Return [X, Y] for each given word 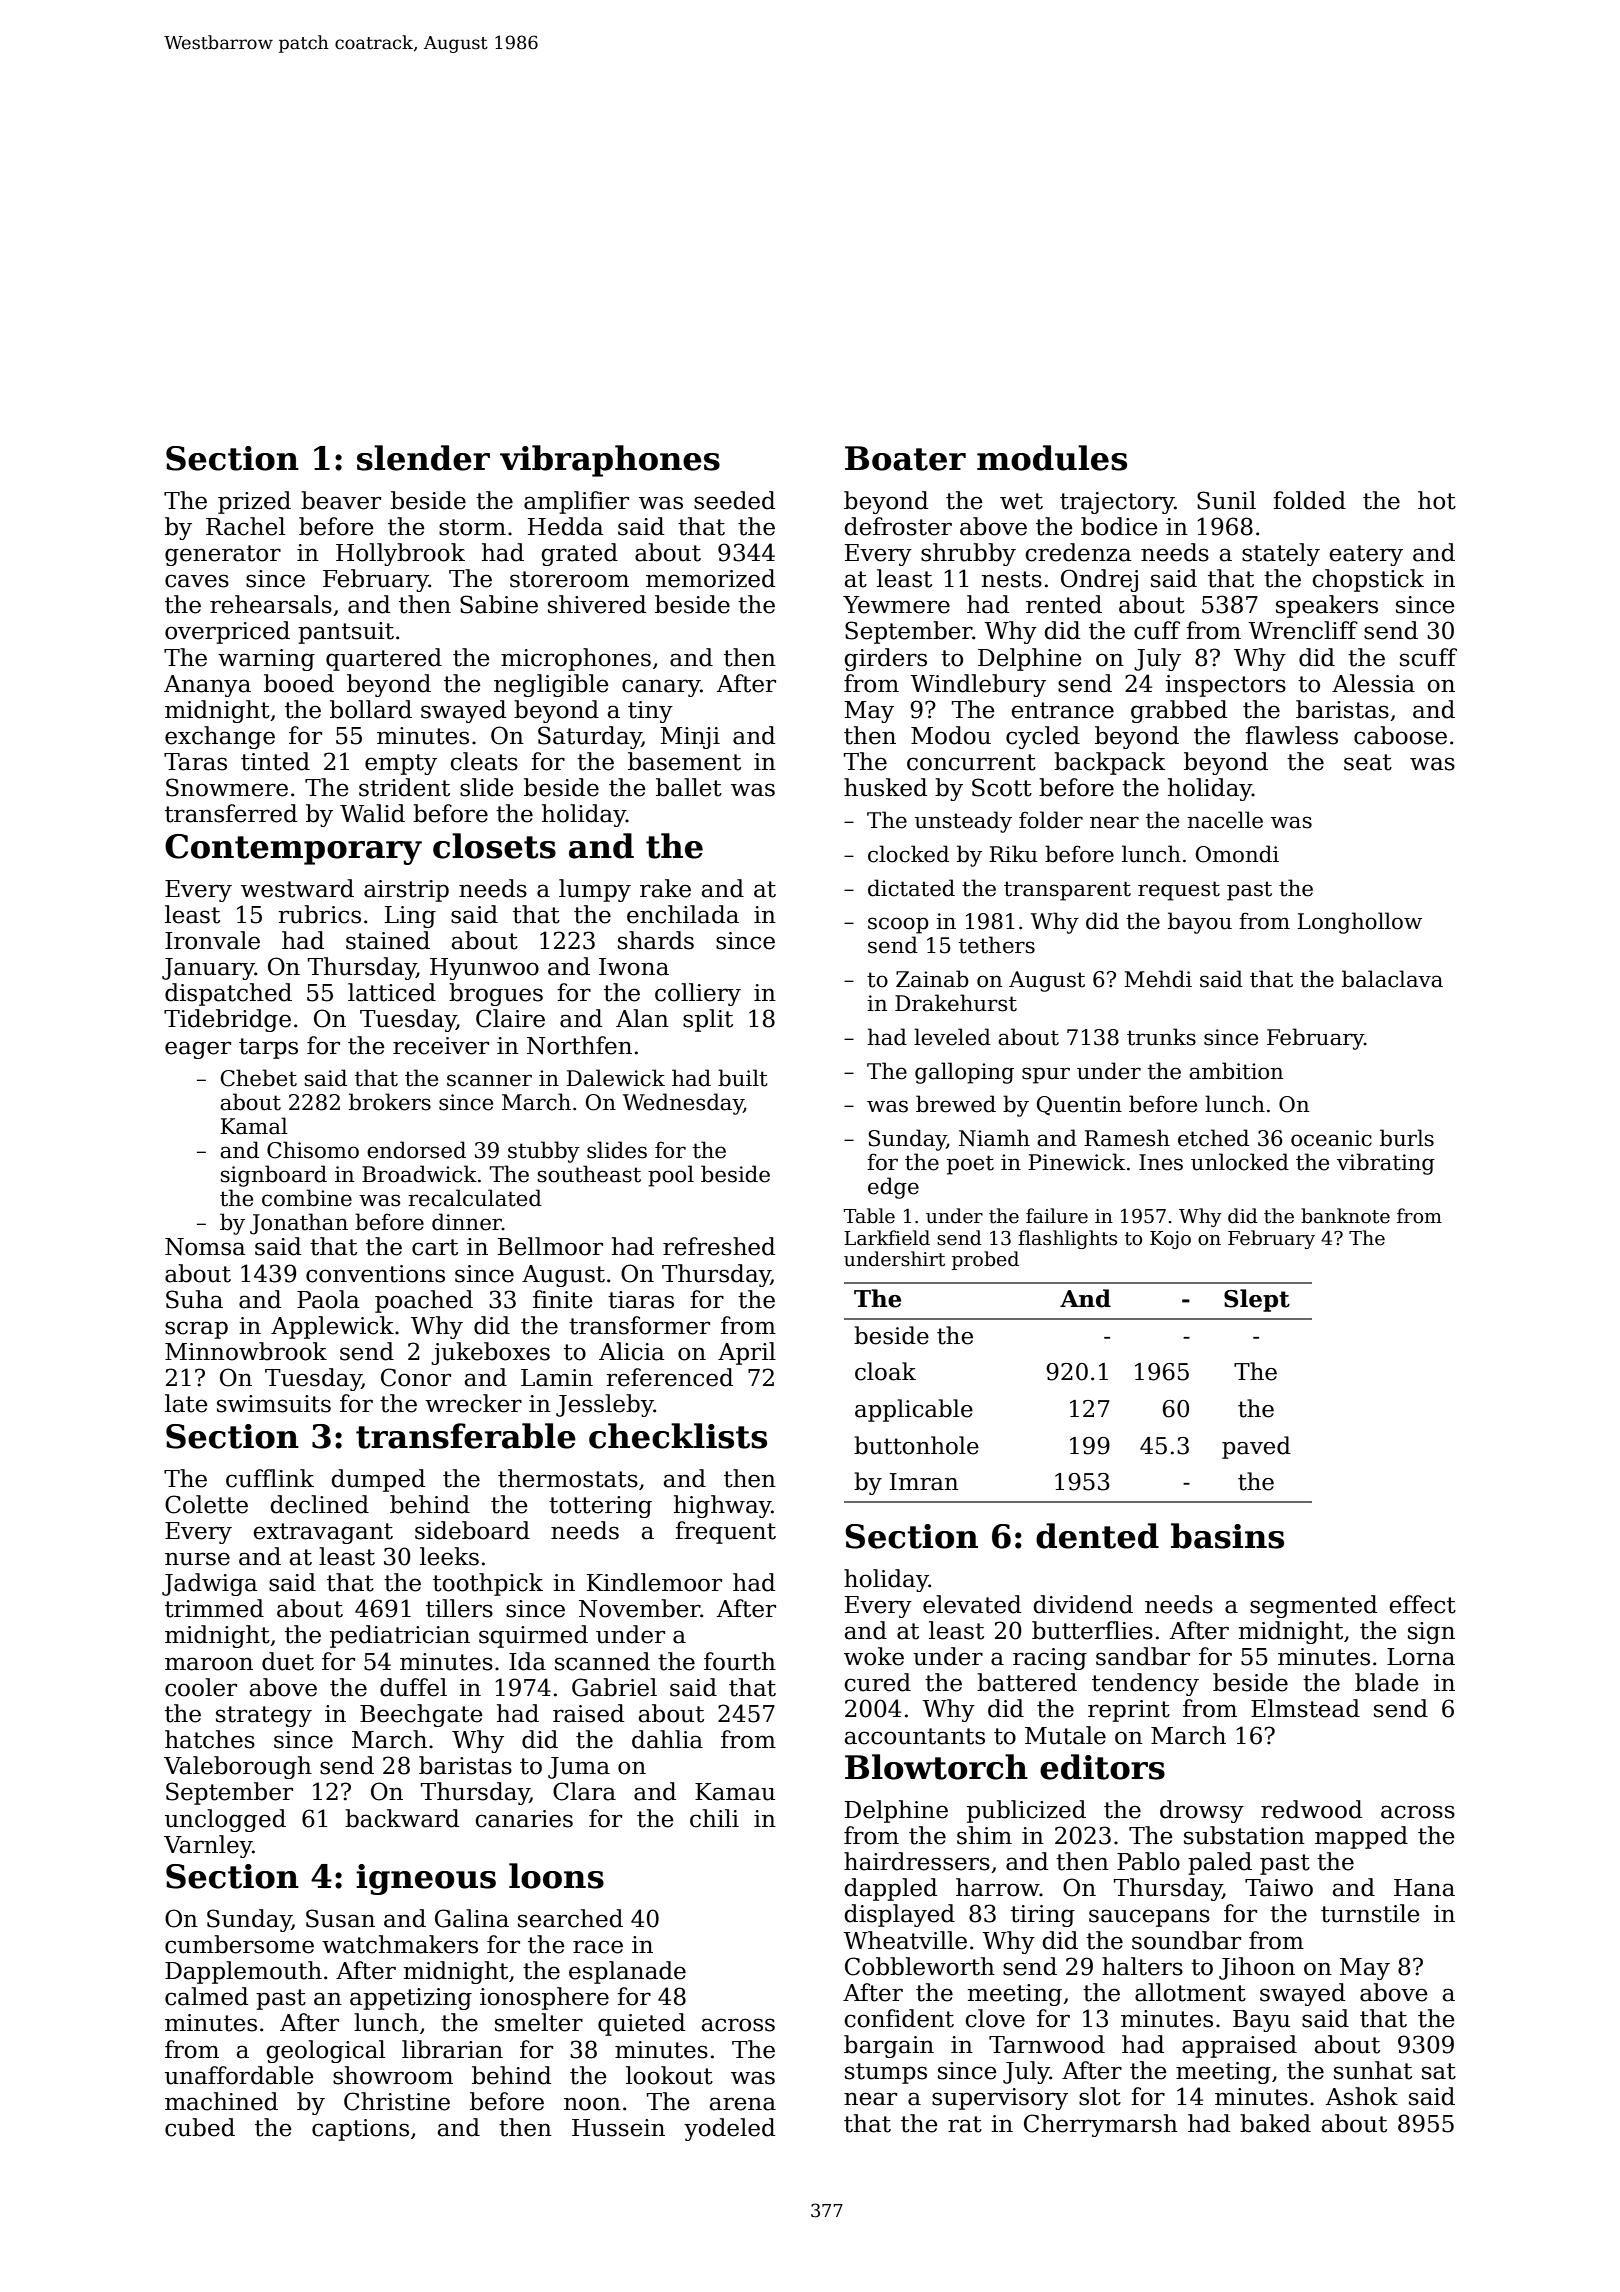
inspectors [1225, 686]
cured [877, 1682]
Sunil [1226, 500]
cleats [484, 761]
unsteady [963, 822]
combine [307, 1198]
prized [254, 502]
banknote [1345, 1216]
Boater [905, 458]
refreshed [719, 1246]
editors [1102, 1767]
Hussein [618, 2128]
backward [402, 1818]
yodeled [729, 2129]
